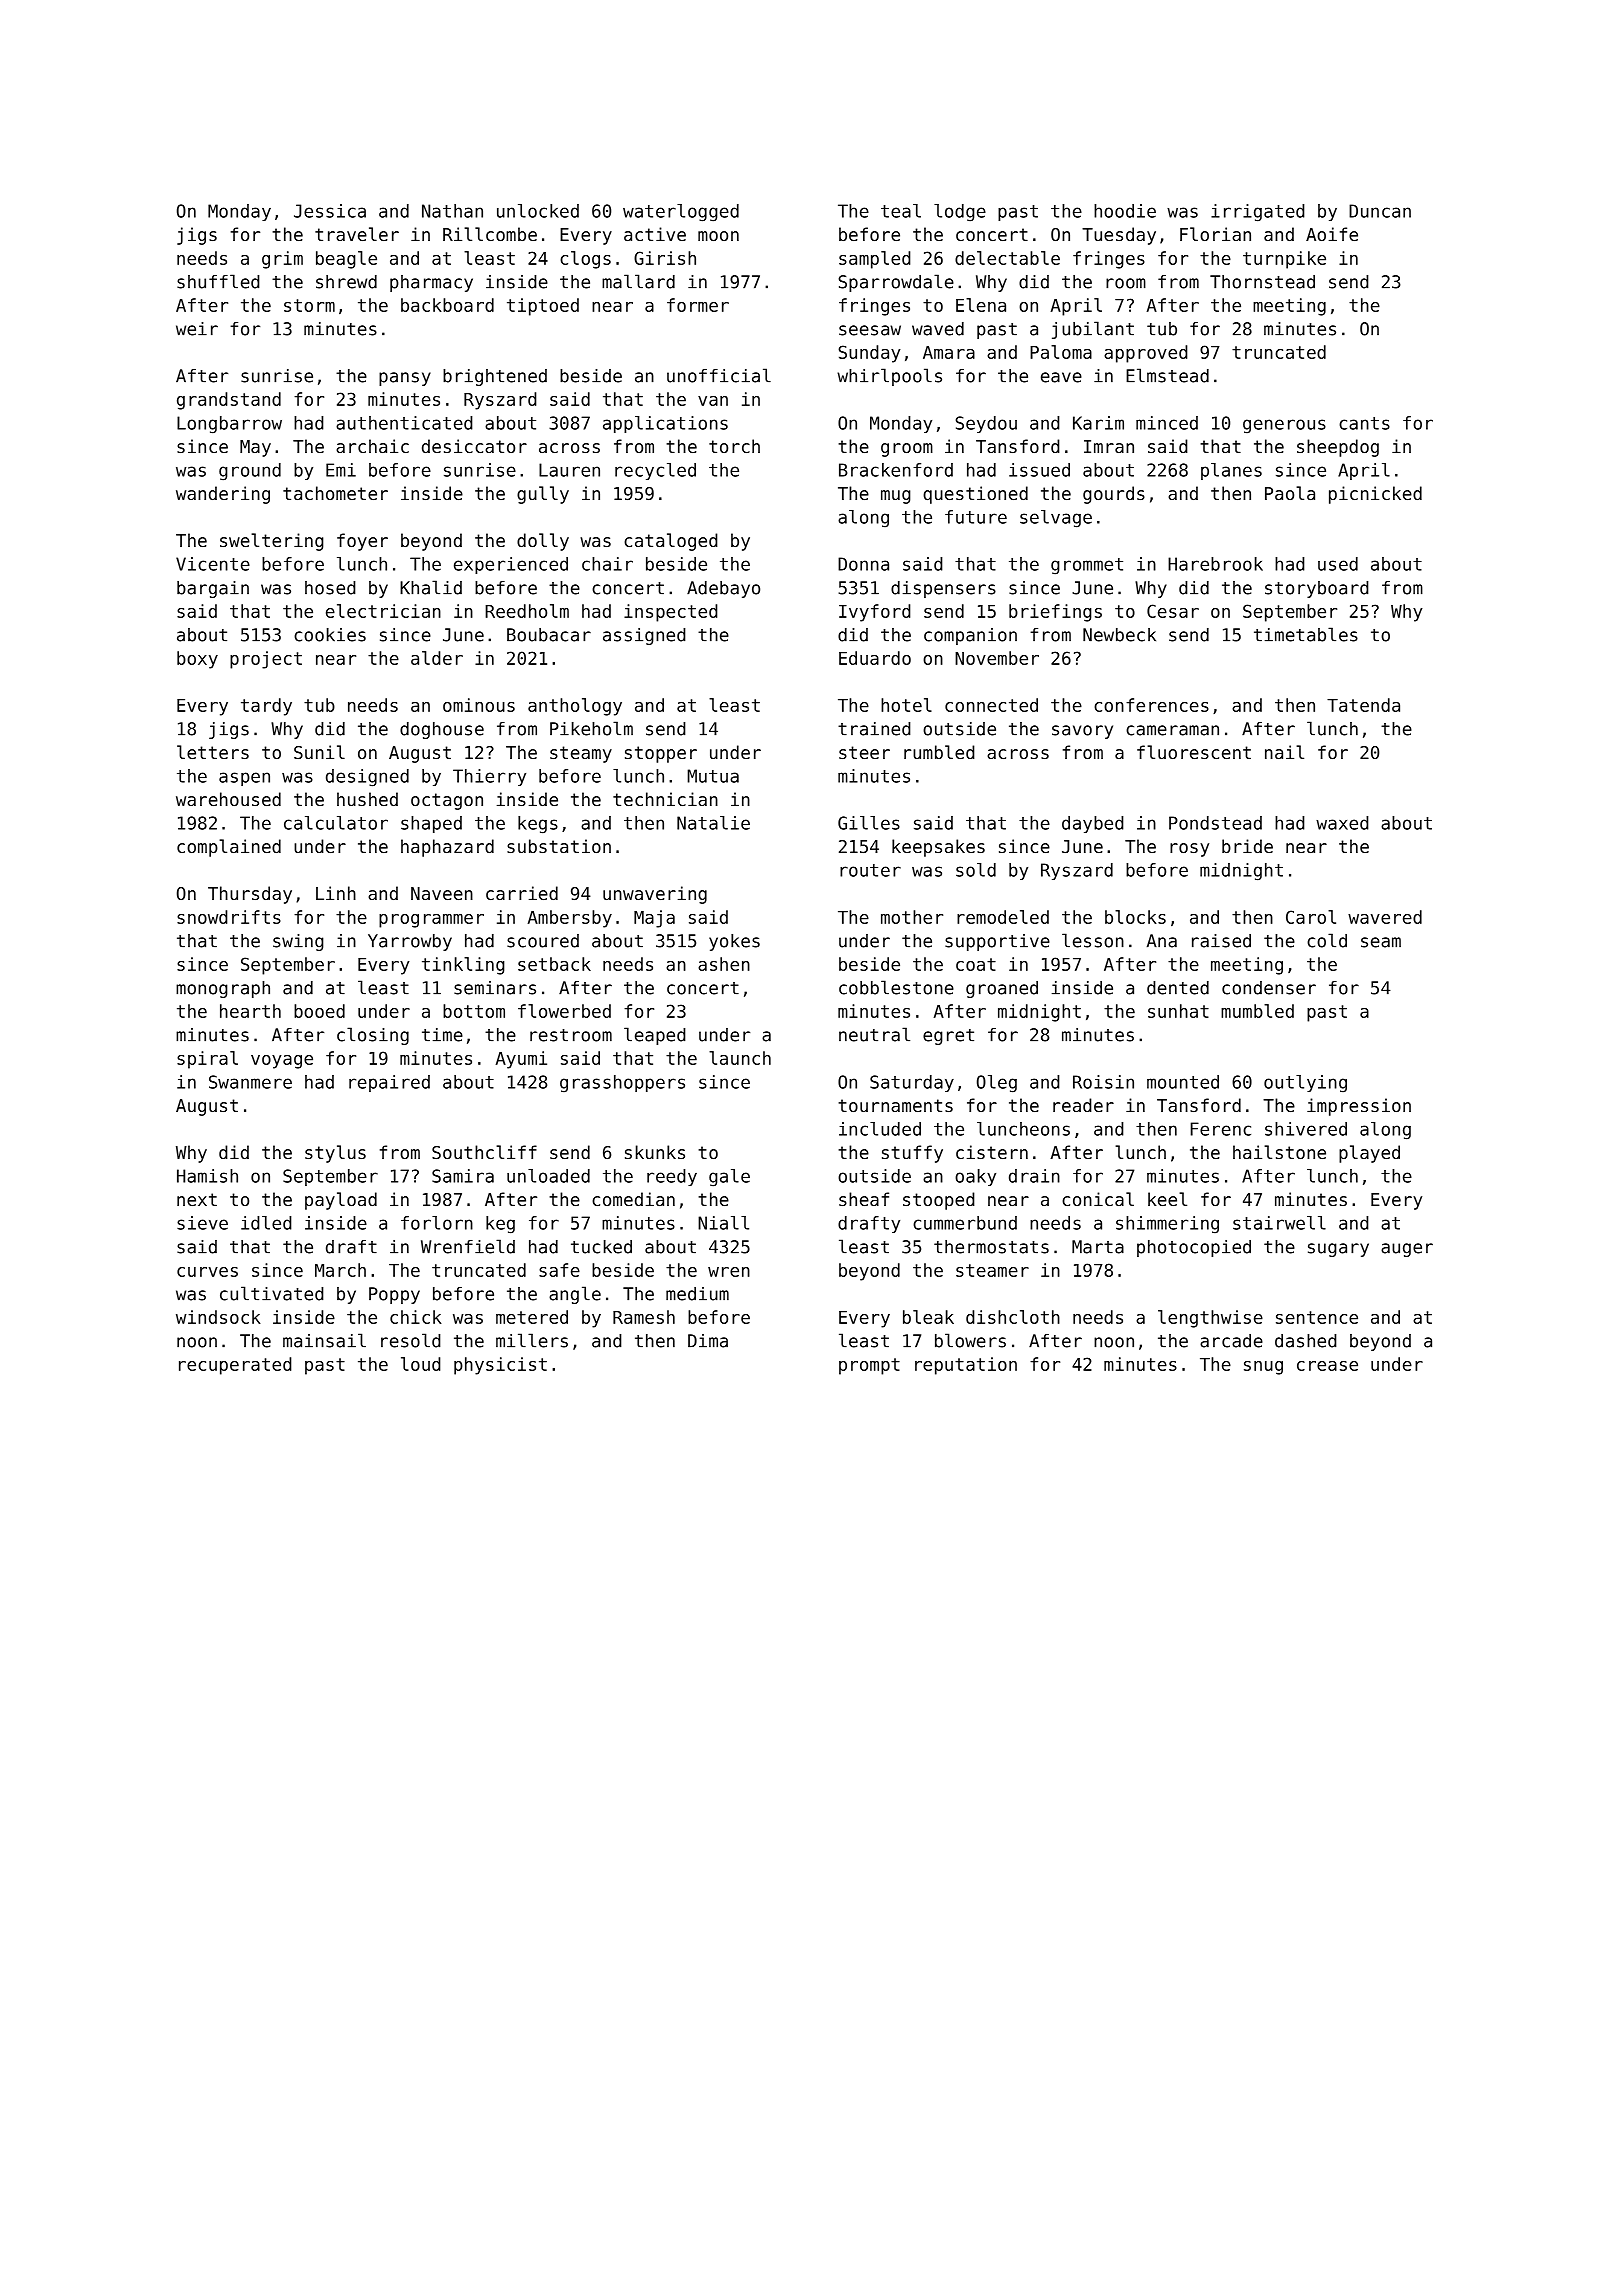 Image resolution: width=1620 pixels, height=2292 pixels. I want to click on cants, so click(1364, 423).
